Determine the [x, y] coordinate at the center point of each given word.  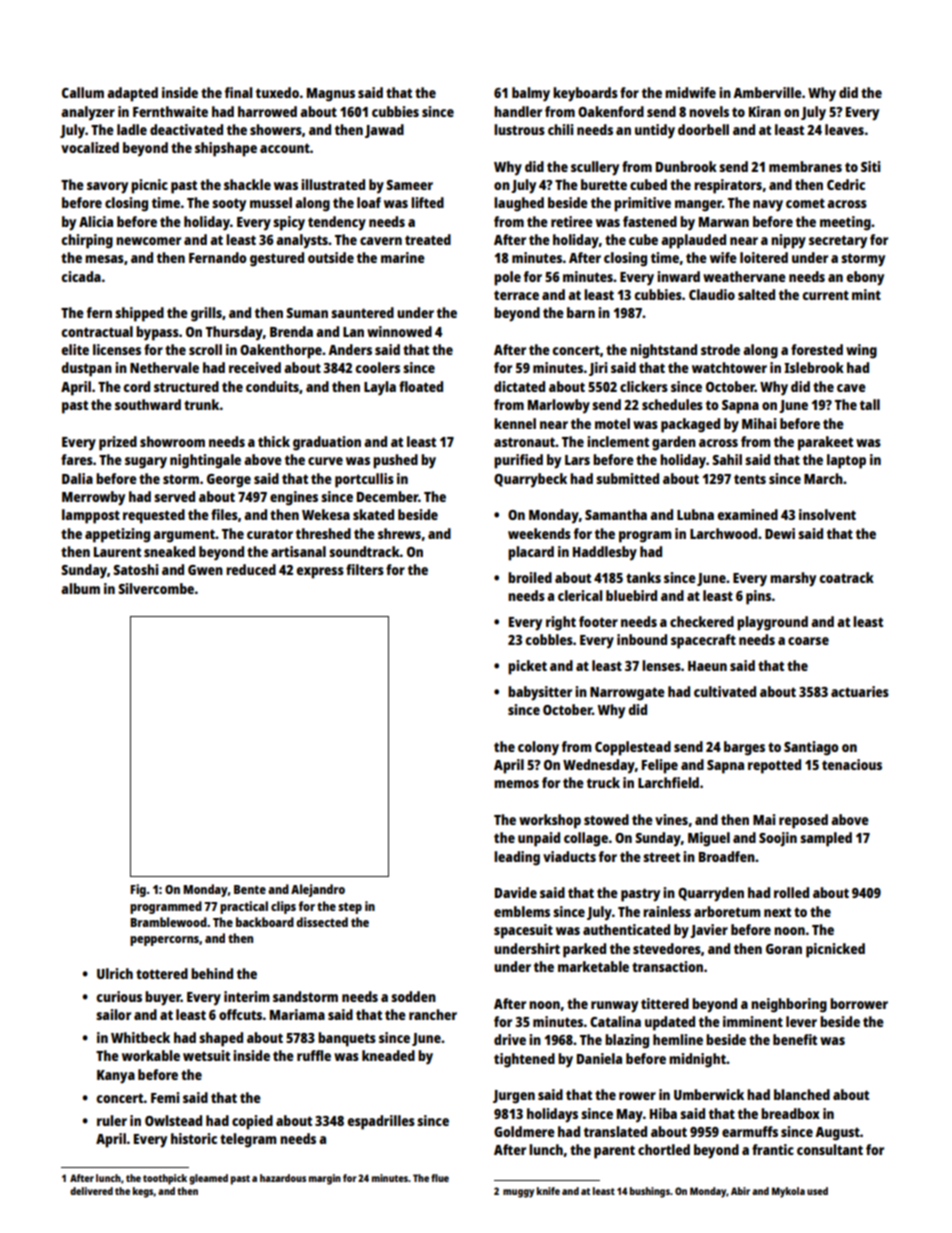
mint [866, 294]
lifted [427, 202]
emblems [522, 911]
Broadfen [727, 856]
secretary [838, 242]
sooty [229, 205]
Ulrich [115, 973]
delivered [91, 1191]
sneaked [169, 551]
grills [206, 314]
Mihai [759, 423]
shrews [399, 533]
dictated [519, 386]
